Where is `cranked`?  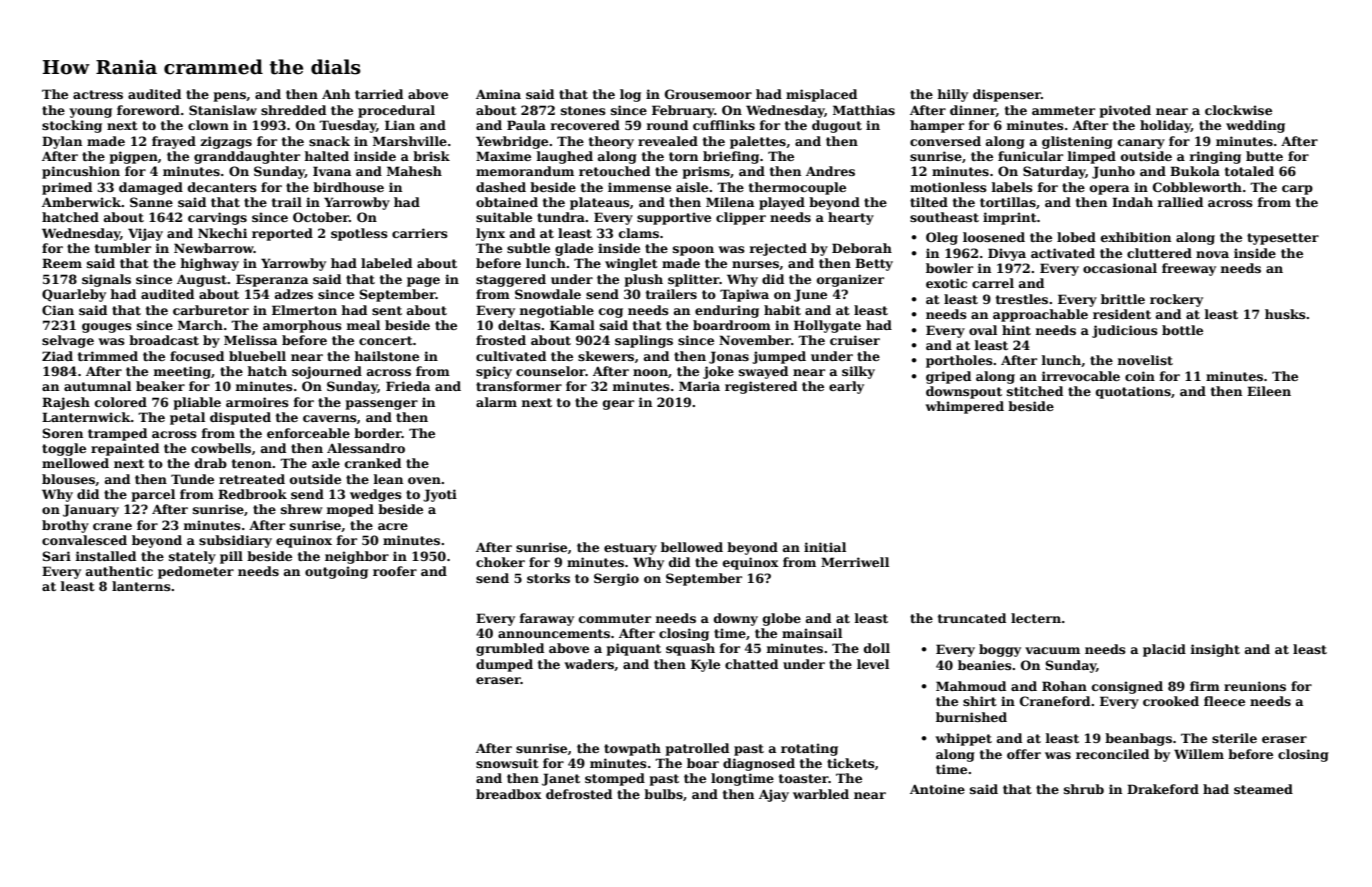 cranked is located at coordinates (373, 463).
